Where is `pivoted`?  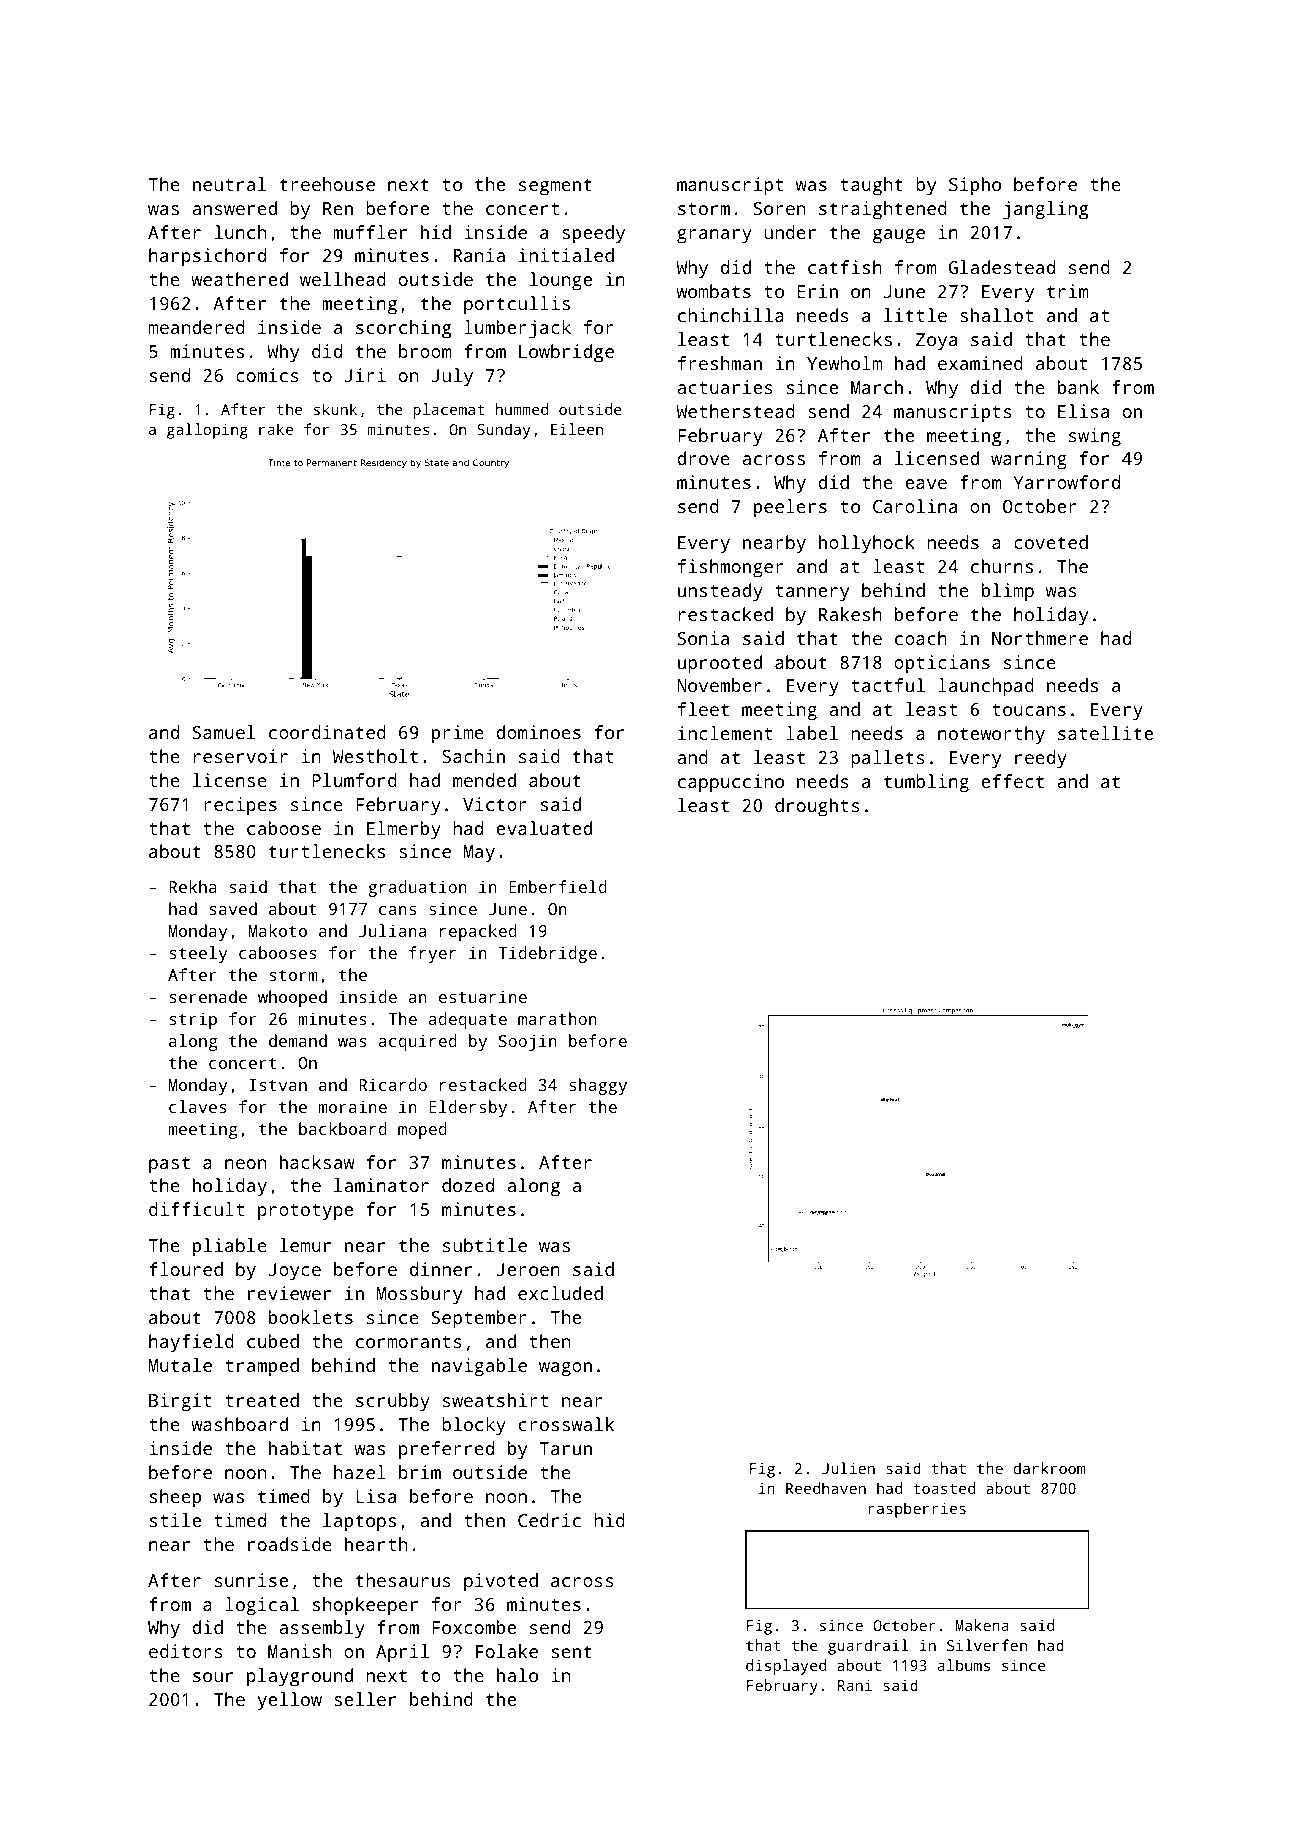 pivoted is located at coordinates (501, 1582).
